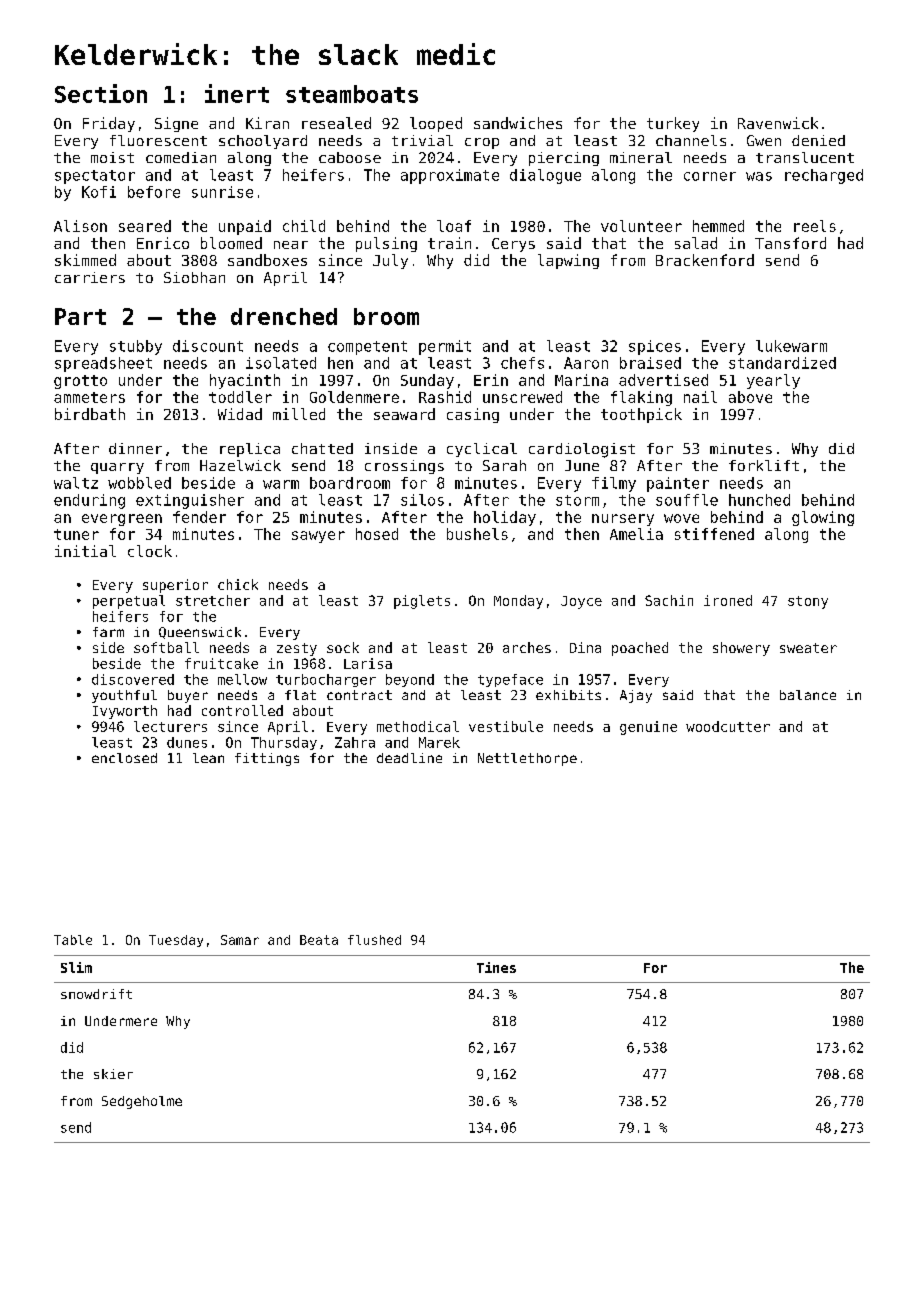 The image size is (924, 1308). I want to click on grotto, so click(80, 382).
